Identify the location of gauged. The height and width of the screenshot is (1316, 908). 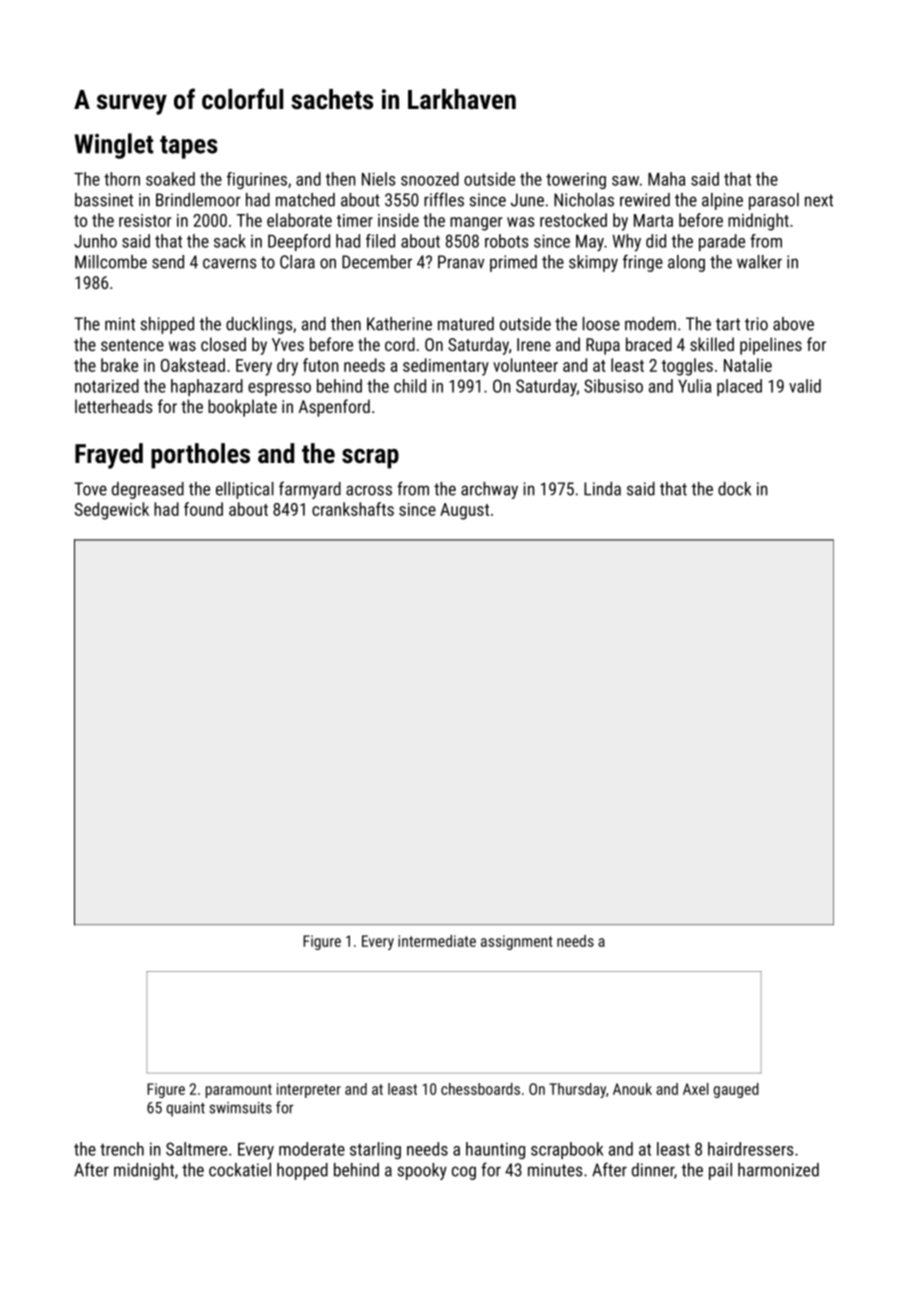
(736, 1090).
